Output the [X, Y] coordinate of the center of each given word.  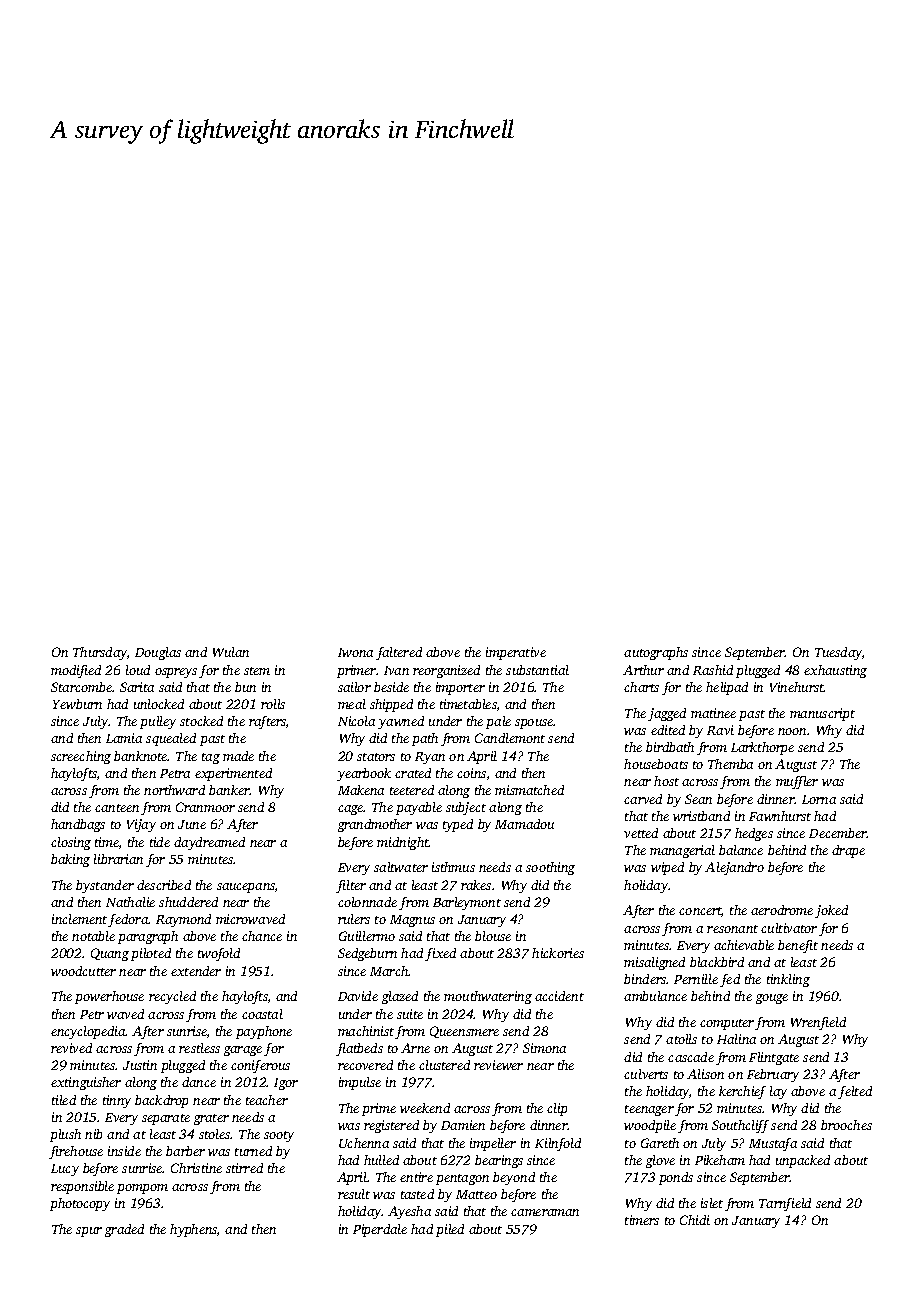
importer [460, 688]
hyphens [193, 1230]
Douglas [158, 653]
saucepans [246, 888]
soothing [550, 868]
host [666, 781]
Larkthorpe [762, 748]
